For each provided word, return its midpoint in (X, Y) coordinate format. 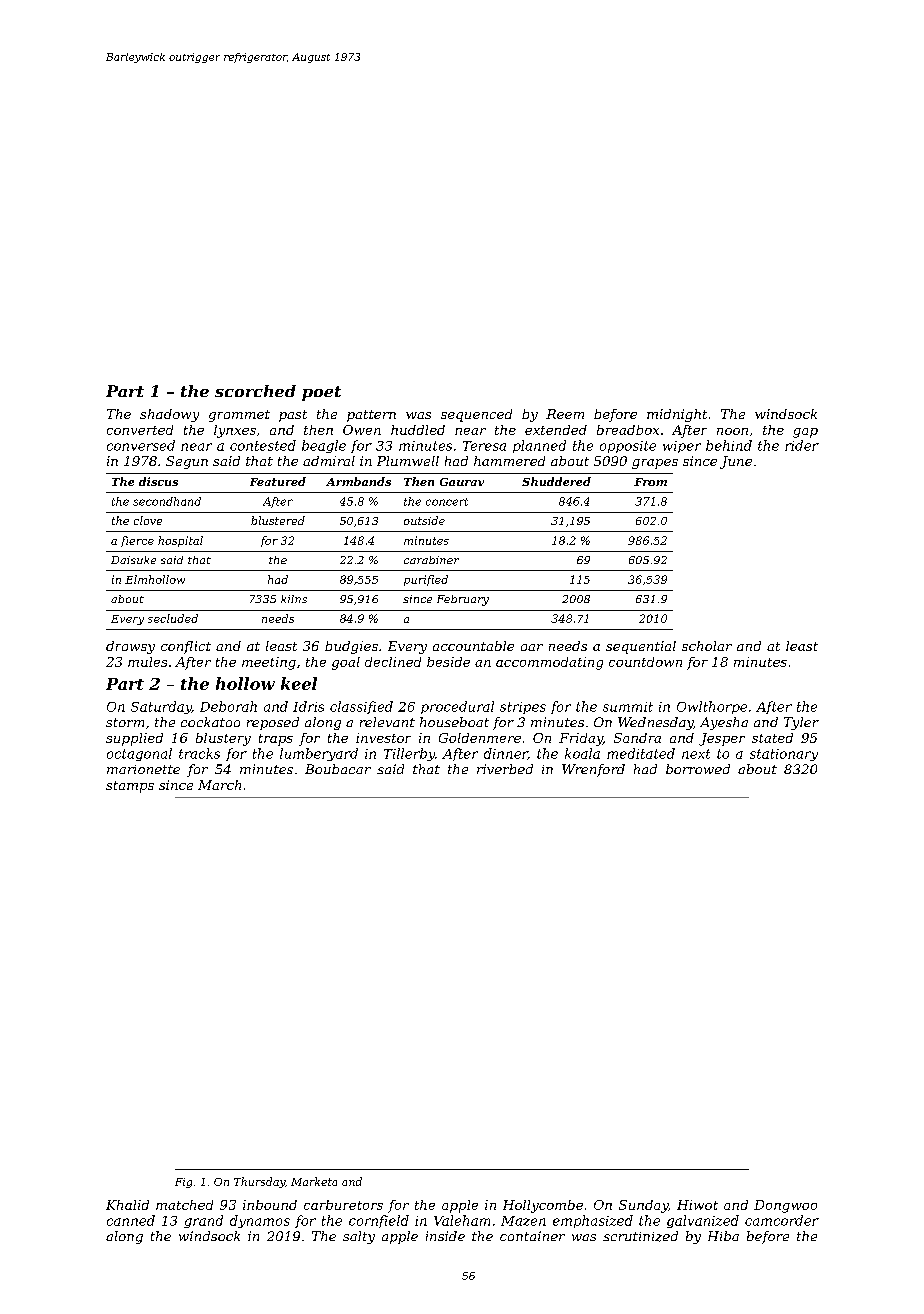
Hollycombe (543, 1206)
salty (359, 1237)
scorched (255, 391)
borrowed (698, 769)
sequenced (476, 415)
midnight (677, 415)
